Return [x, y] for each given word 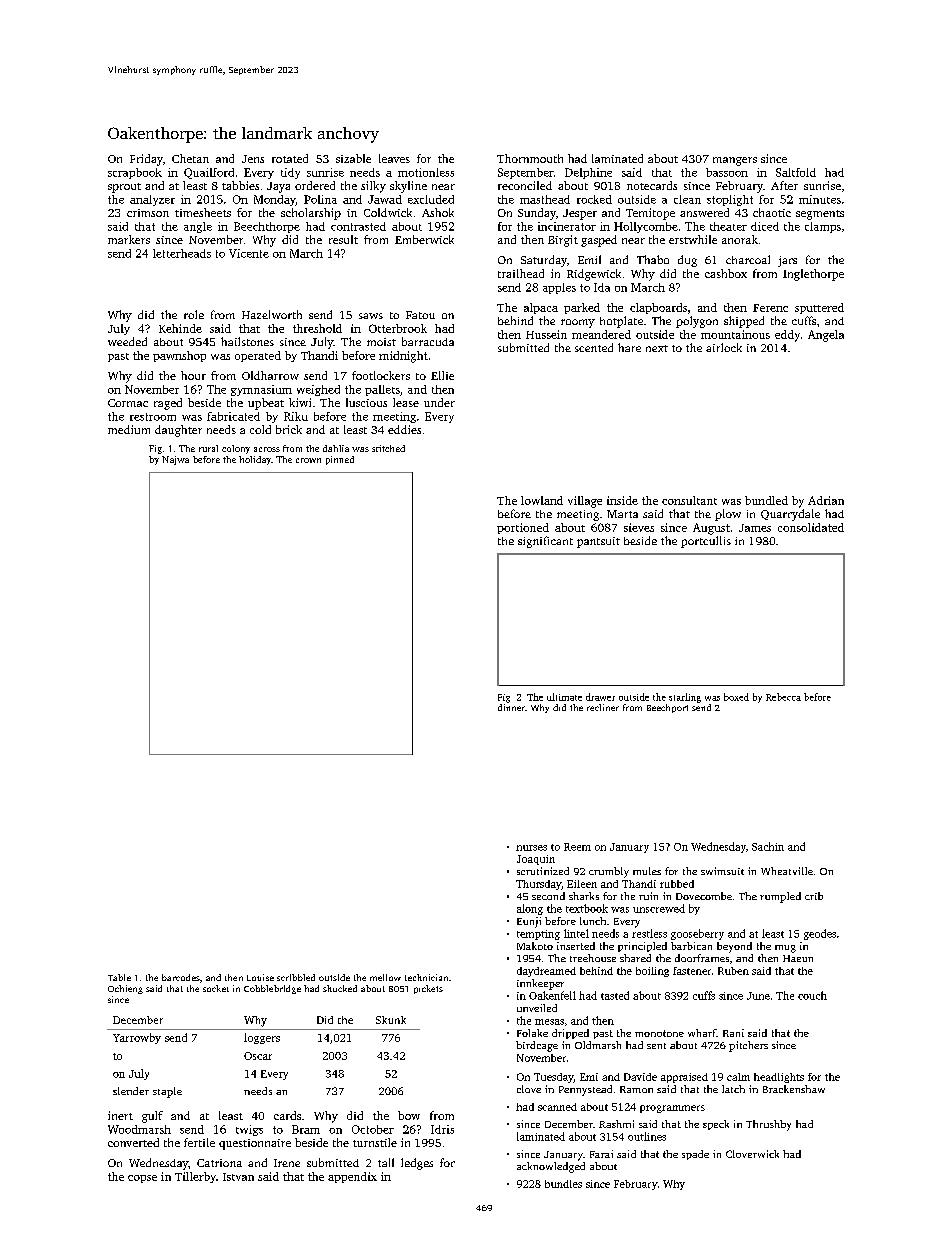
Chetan [190, 158]
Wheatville [787, 871]
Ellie [442, 375]
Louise [260, 977]
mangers [735, 161]
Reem [577, 847]
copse [142, 1179]
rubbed [677, 884]
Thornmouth [530, 158]
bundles [563, 1184]
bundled [766, 500]
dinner [511, 707]
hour [193, 375]
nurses [531, 848]
